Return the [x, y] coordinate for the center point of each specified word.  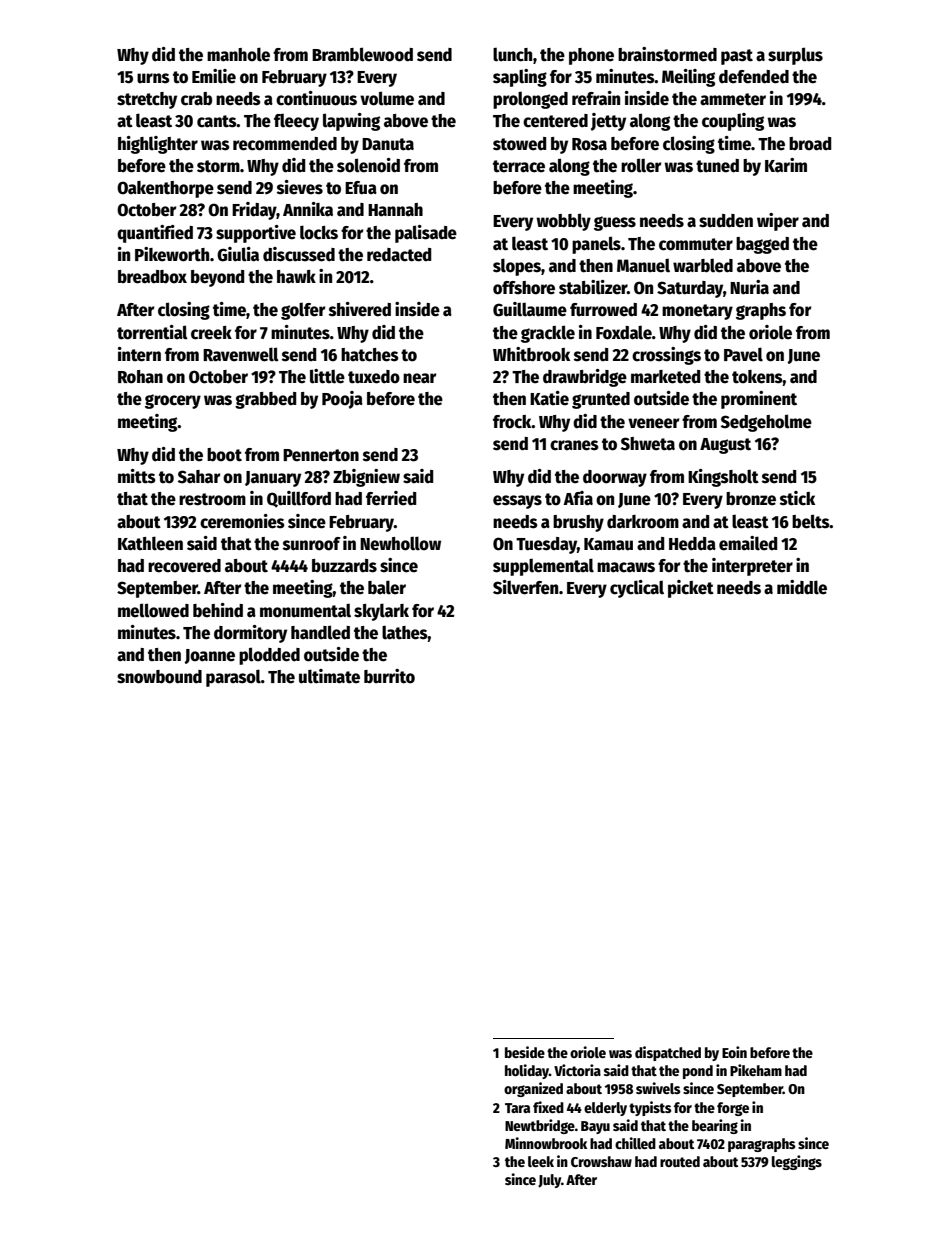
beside [525, 1052]
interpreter [752, 567]
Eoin [734, 1052]
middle [802, 587]
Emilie [214, 76]
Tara [517, 1108]
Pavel [743, 354]
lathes [405, 633]
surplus [795, 56]
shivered [360, 309]
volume [387, 98]
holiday [527, 1071]
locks [319, 232]
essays [517, 502]
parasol [233, 678]
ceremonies [242, 521]
